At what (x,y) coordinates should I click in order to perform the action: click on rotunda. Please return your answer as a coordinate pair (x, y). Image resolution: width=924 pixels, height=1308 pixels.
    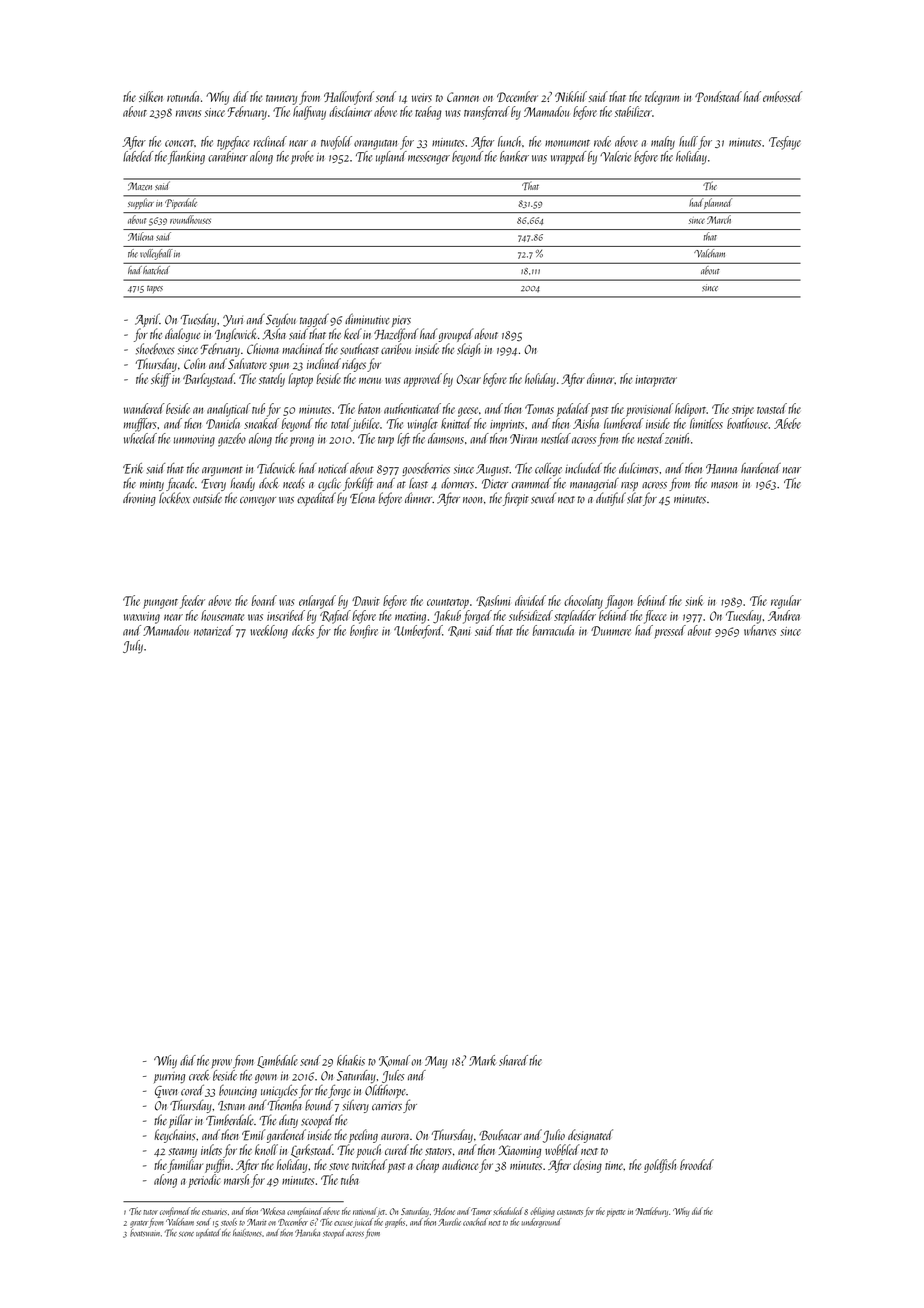
    Looking at the image, I should click on (183, 96).
